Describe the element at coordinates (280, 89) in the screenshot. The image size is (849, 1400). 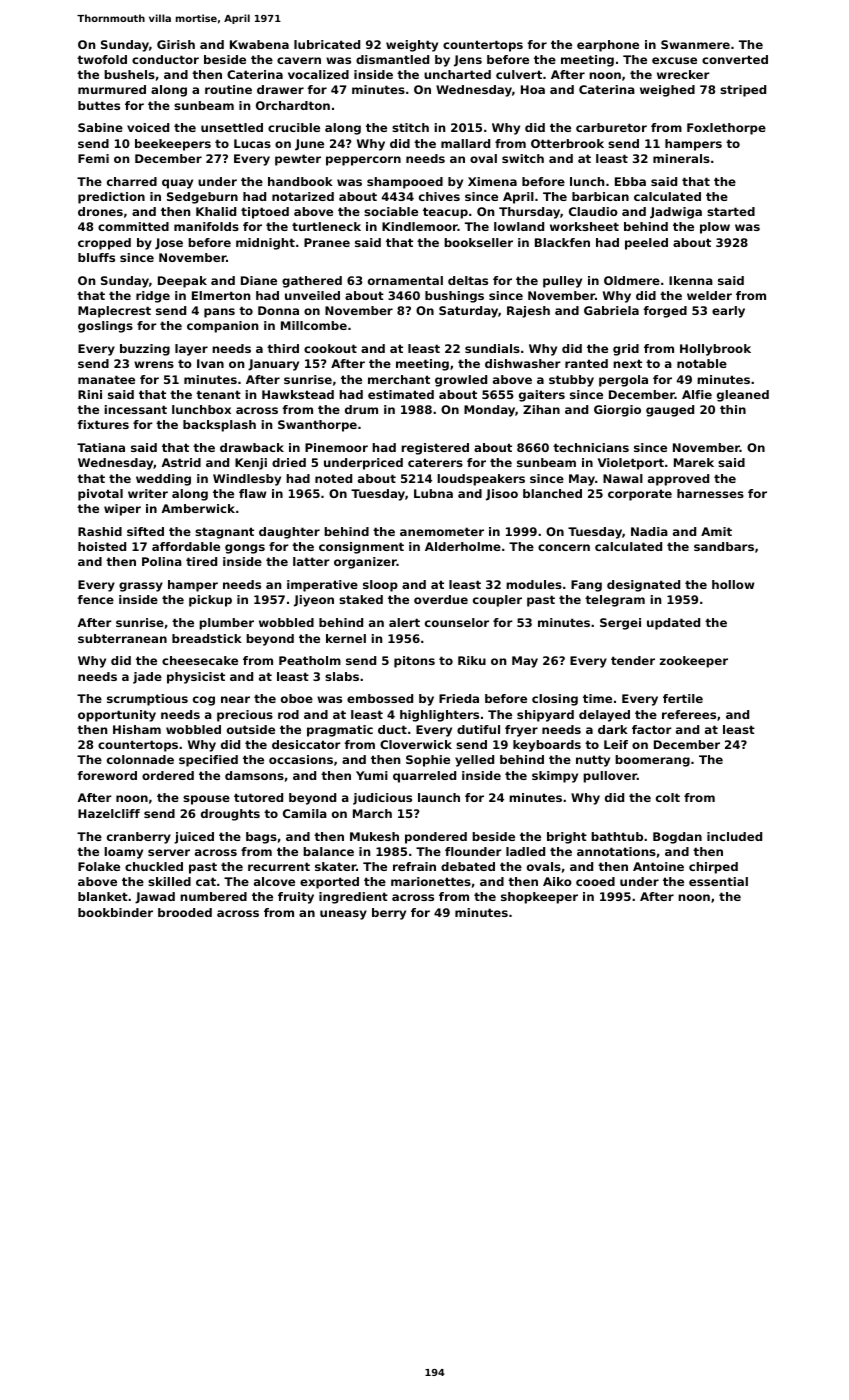
I see `drawer` at that location.
